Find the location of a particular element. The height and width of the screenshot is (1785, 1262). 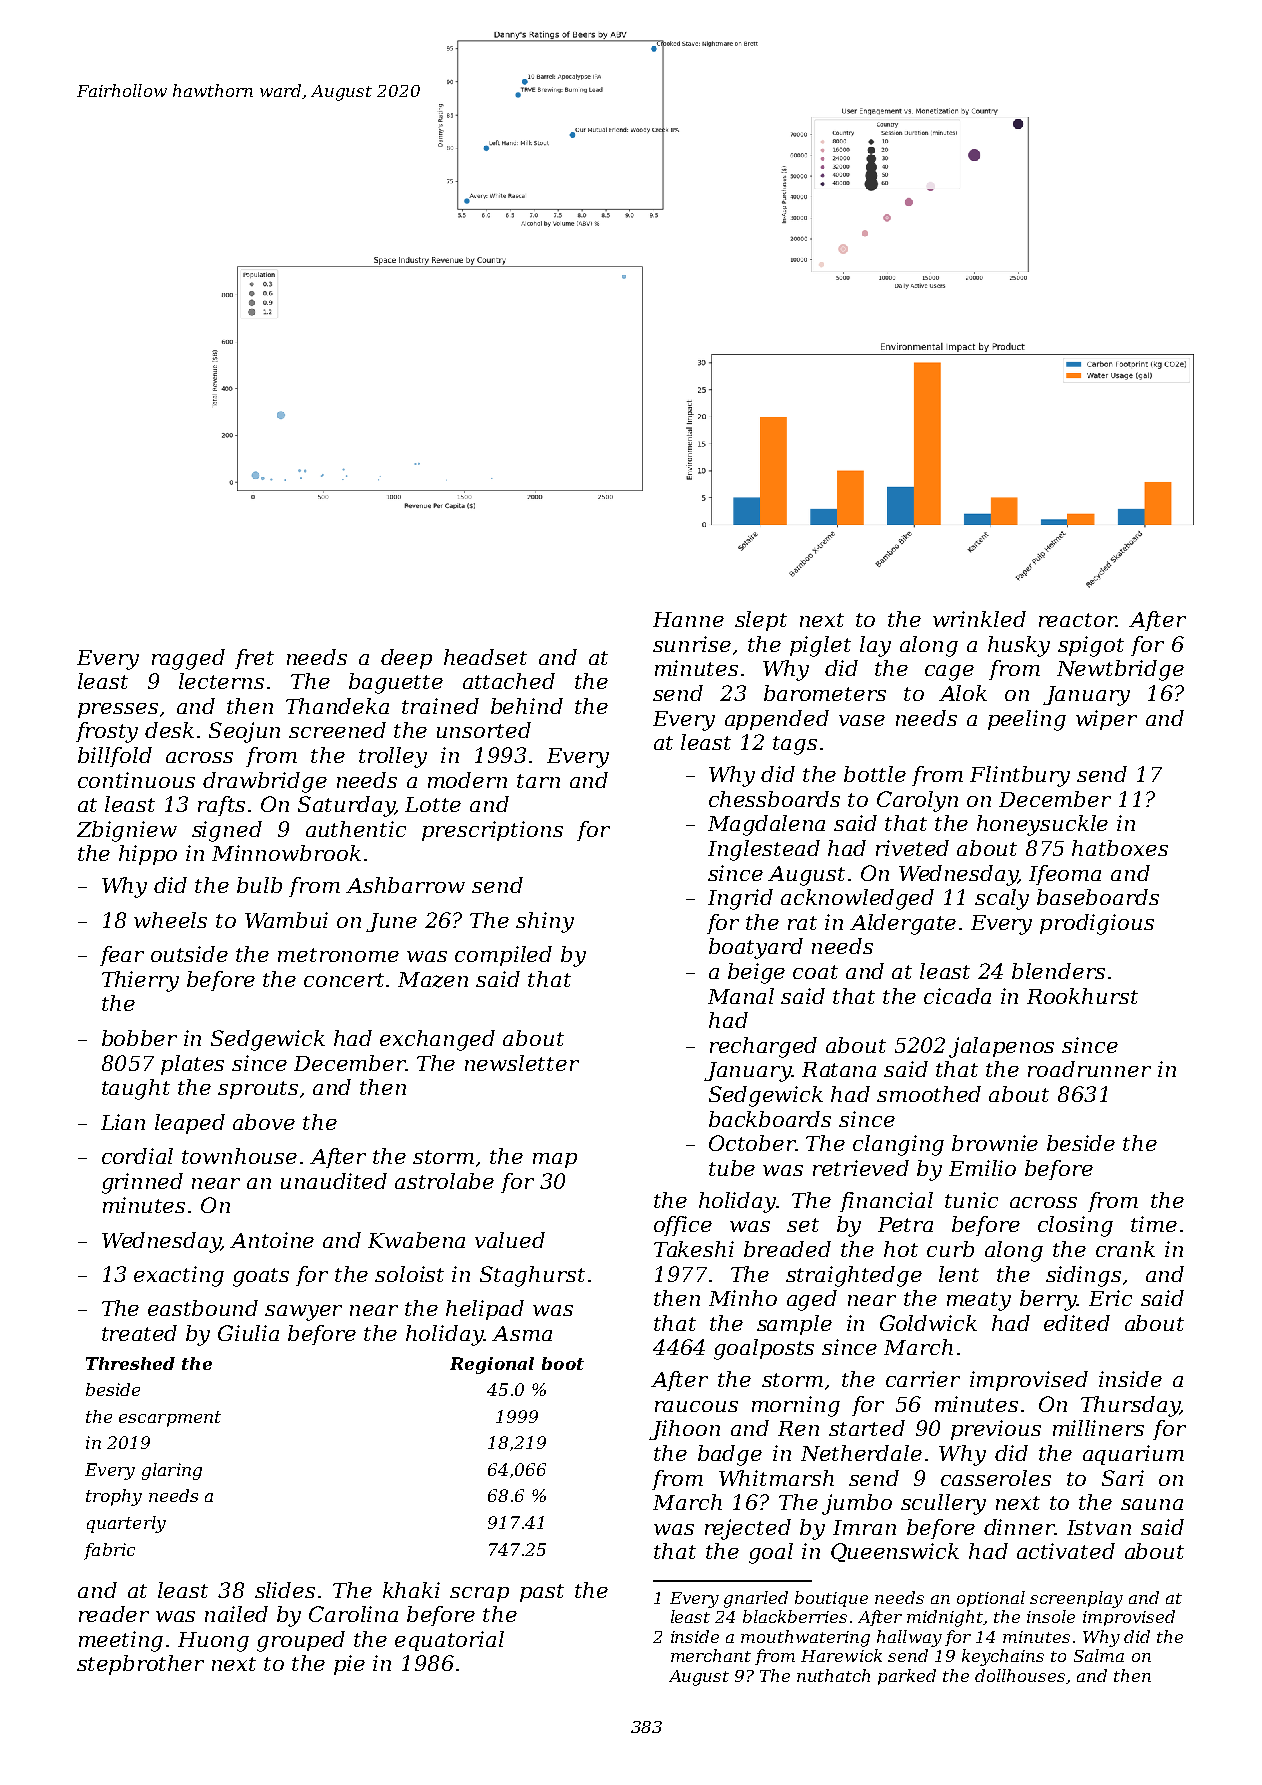

Ifeoma is located at coordinates (1065, 875).
